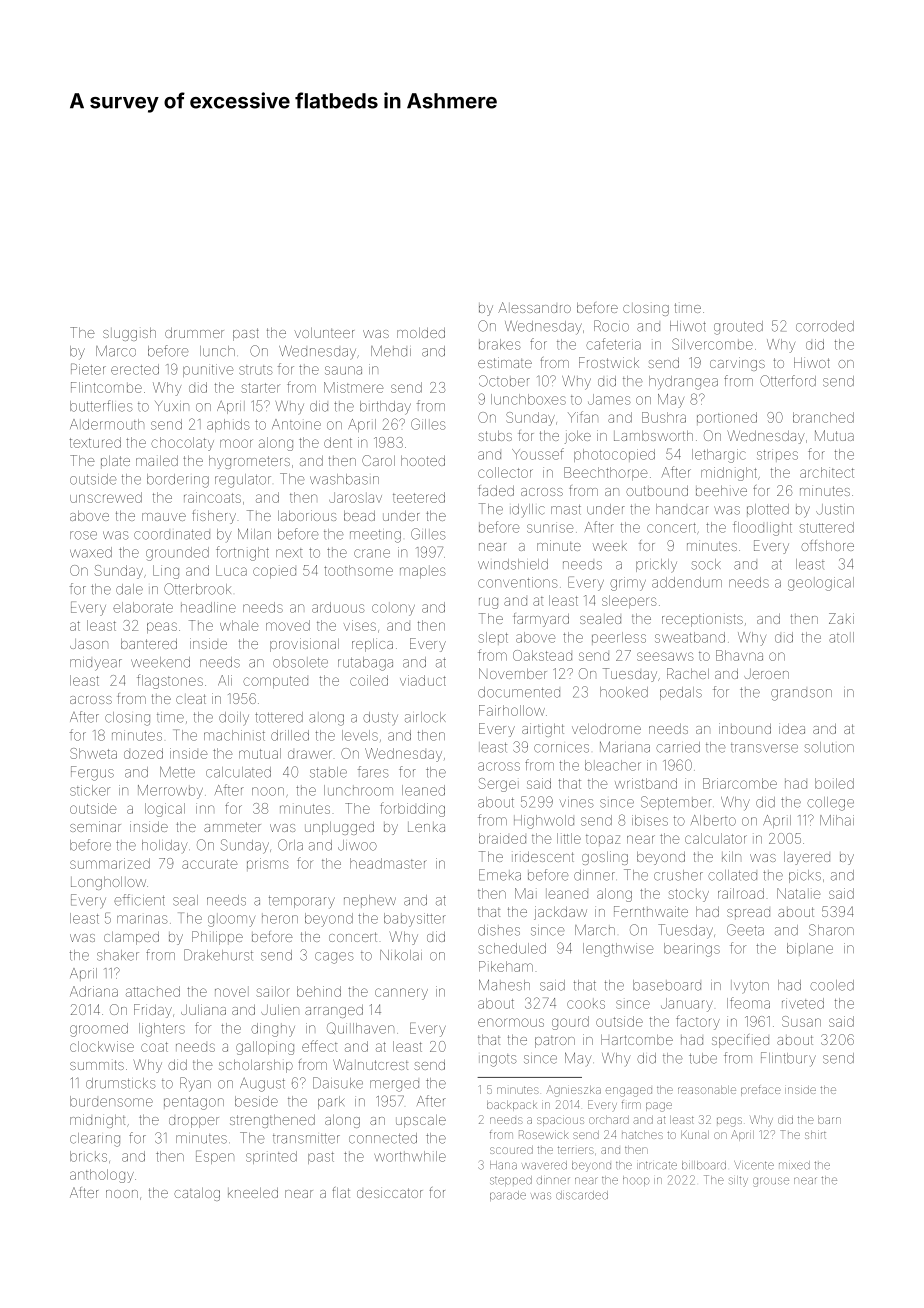  What do you see at coordinates (385, 408) in the screenshot?
I see `birthday` at bounding box center [385, 408].
